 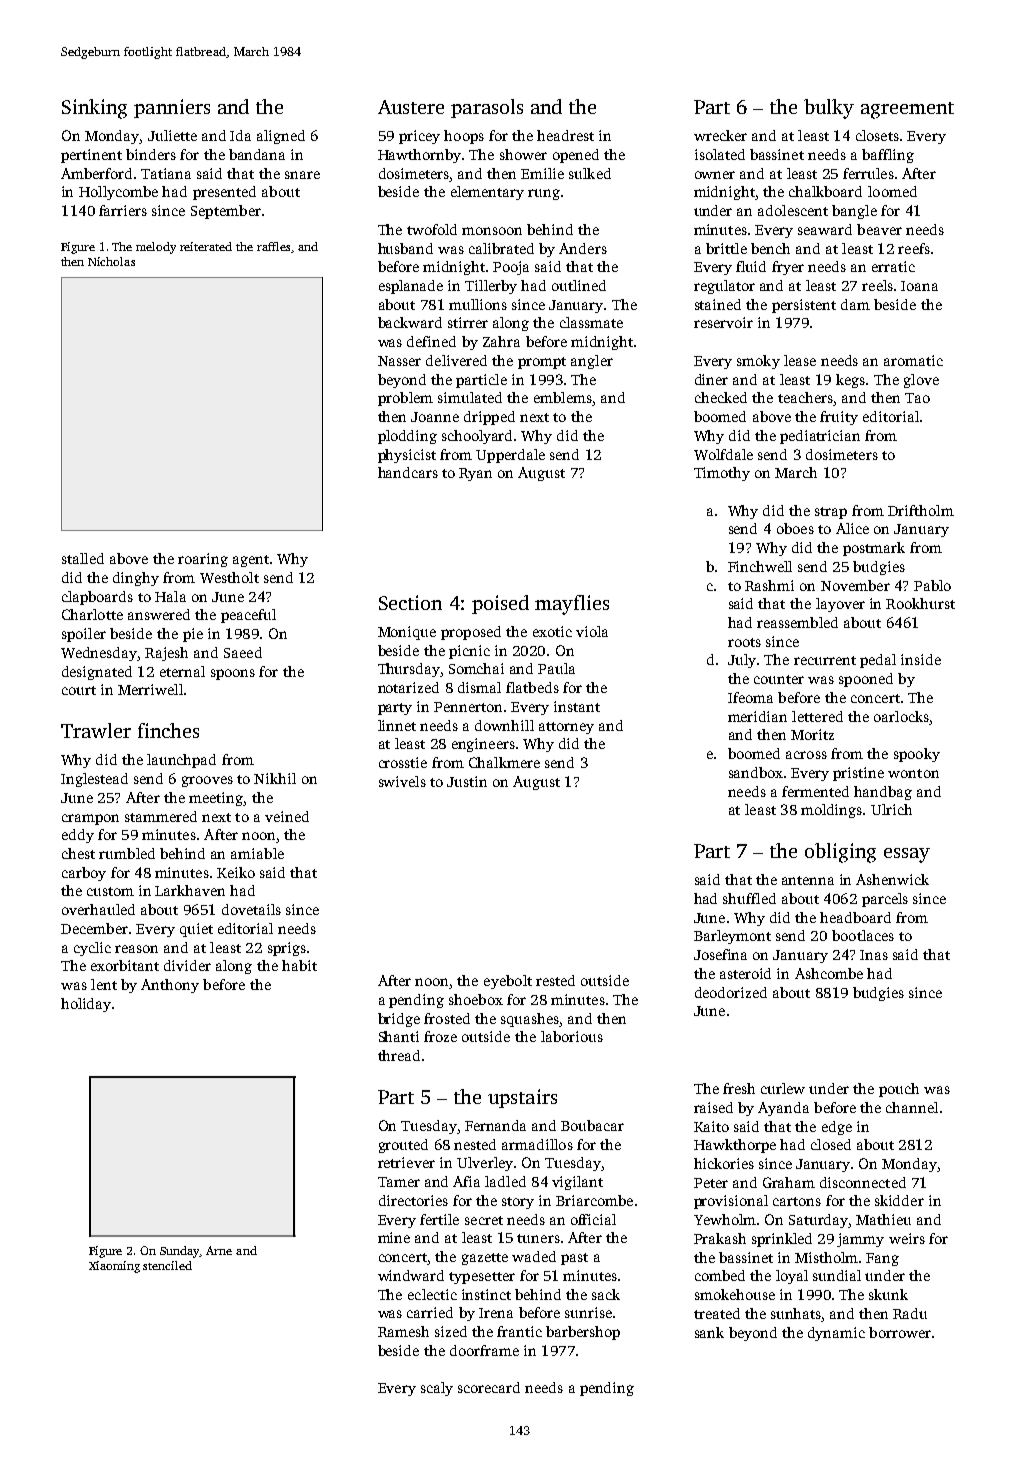 What do you see at coordinates (467, 781) in the screenshot?
I see `Justin` at bounding box center [467, 781].
